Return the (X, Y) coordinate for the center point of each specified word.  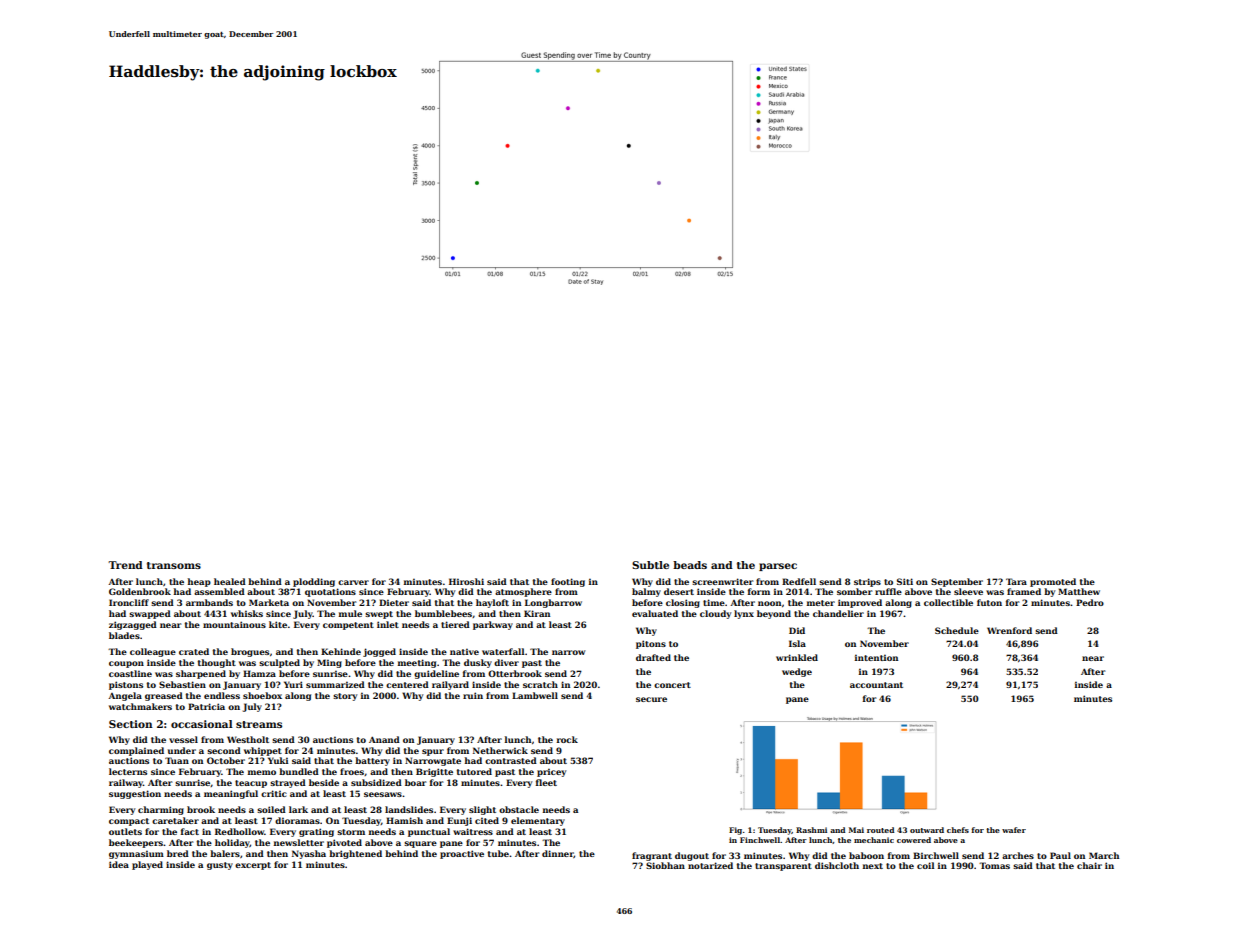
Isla (797, 643)
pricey (551, 772)
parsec (778, 567)
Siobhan (665, 865)
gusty (220, 866)
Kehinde (341, 651)
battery (372, 761)
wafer (1014, 830)
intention (876, 657)
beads (690, 565)
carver (353, 582)
